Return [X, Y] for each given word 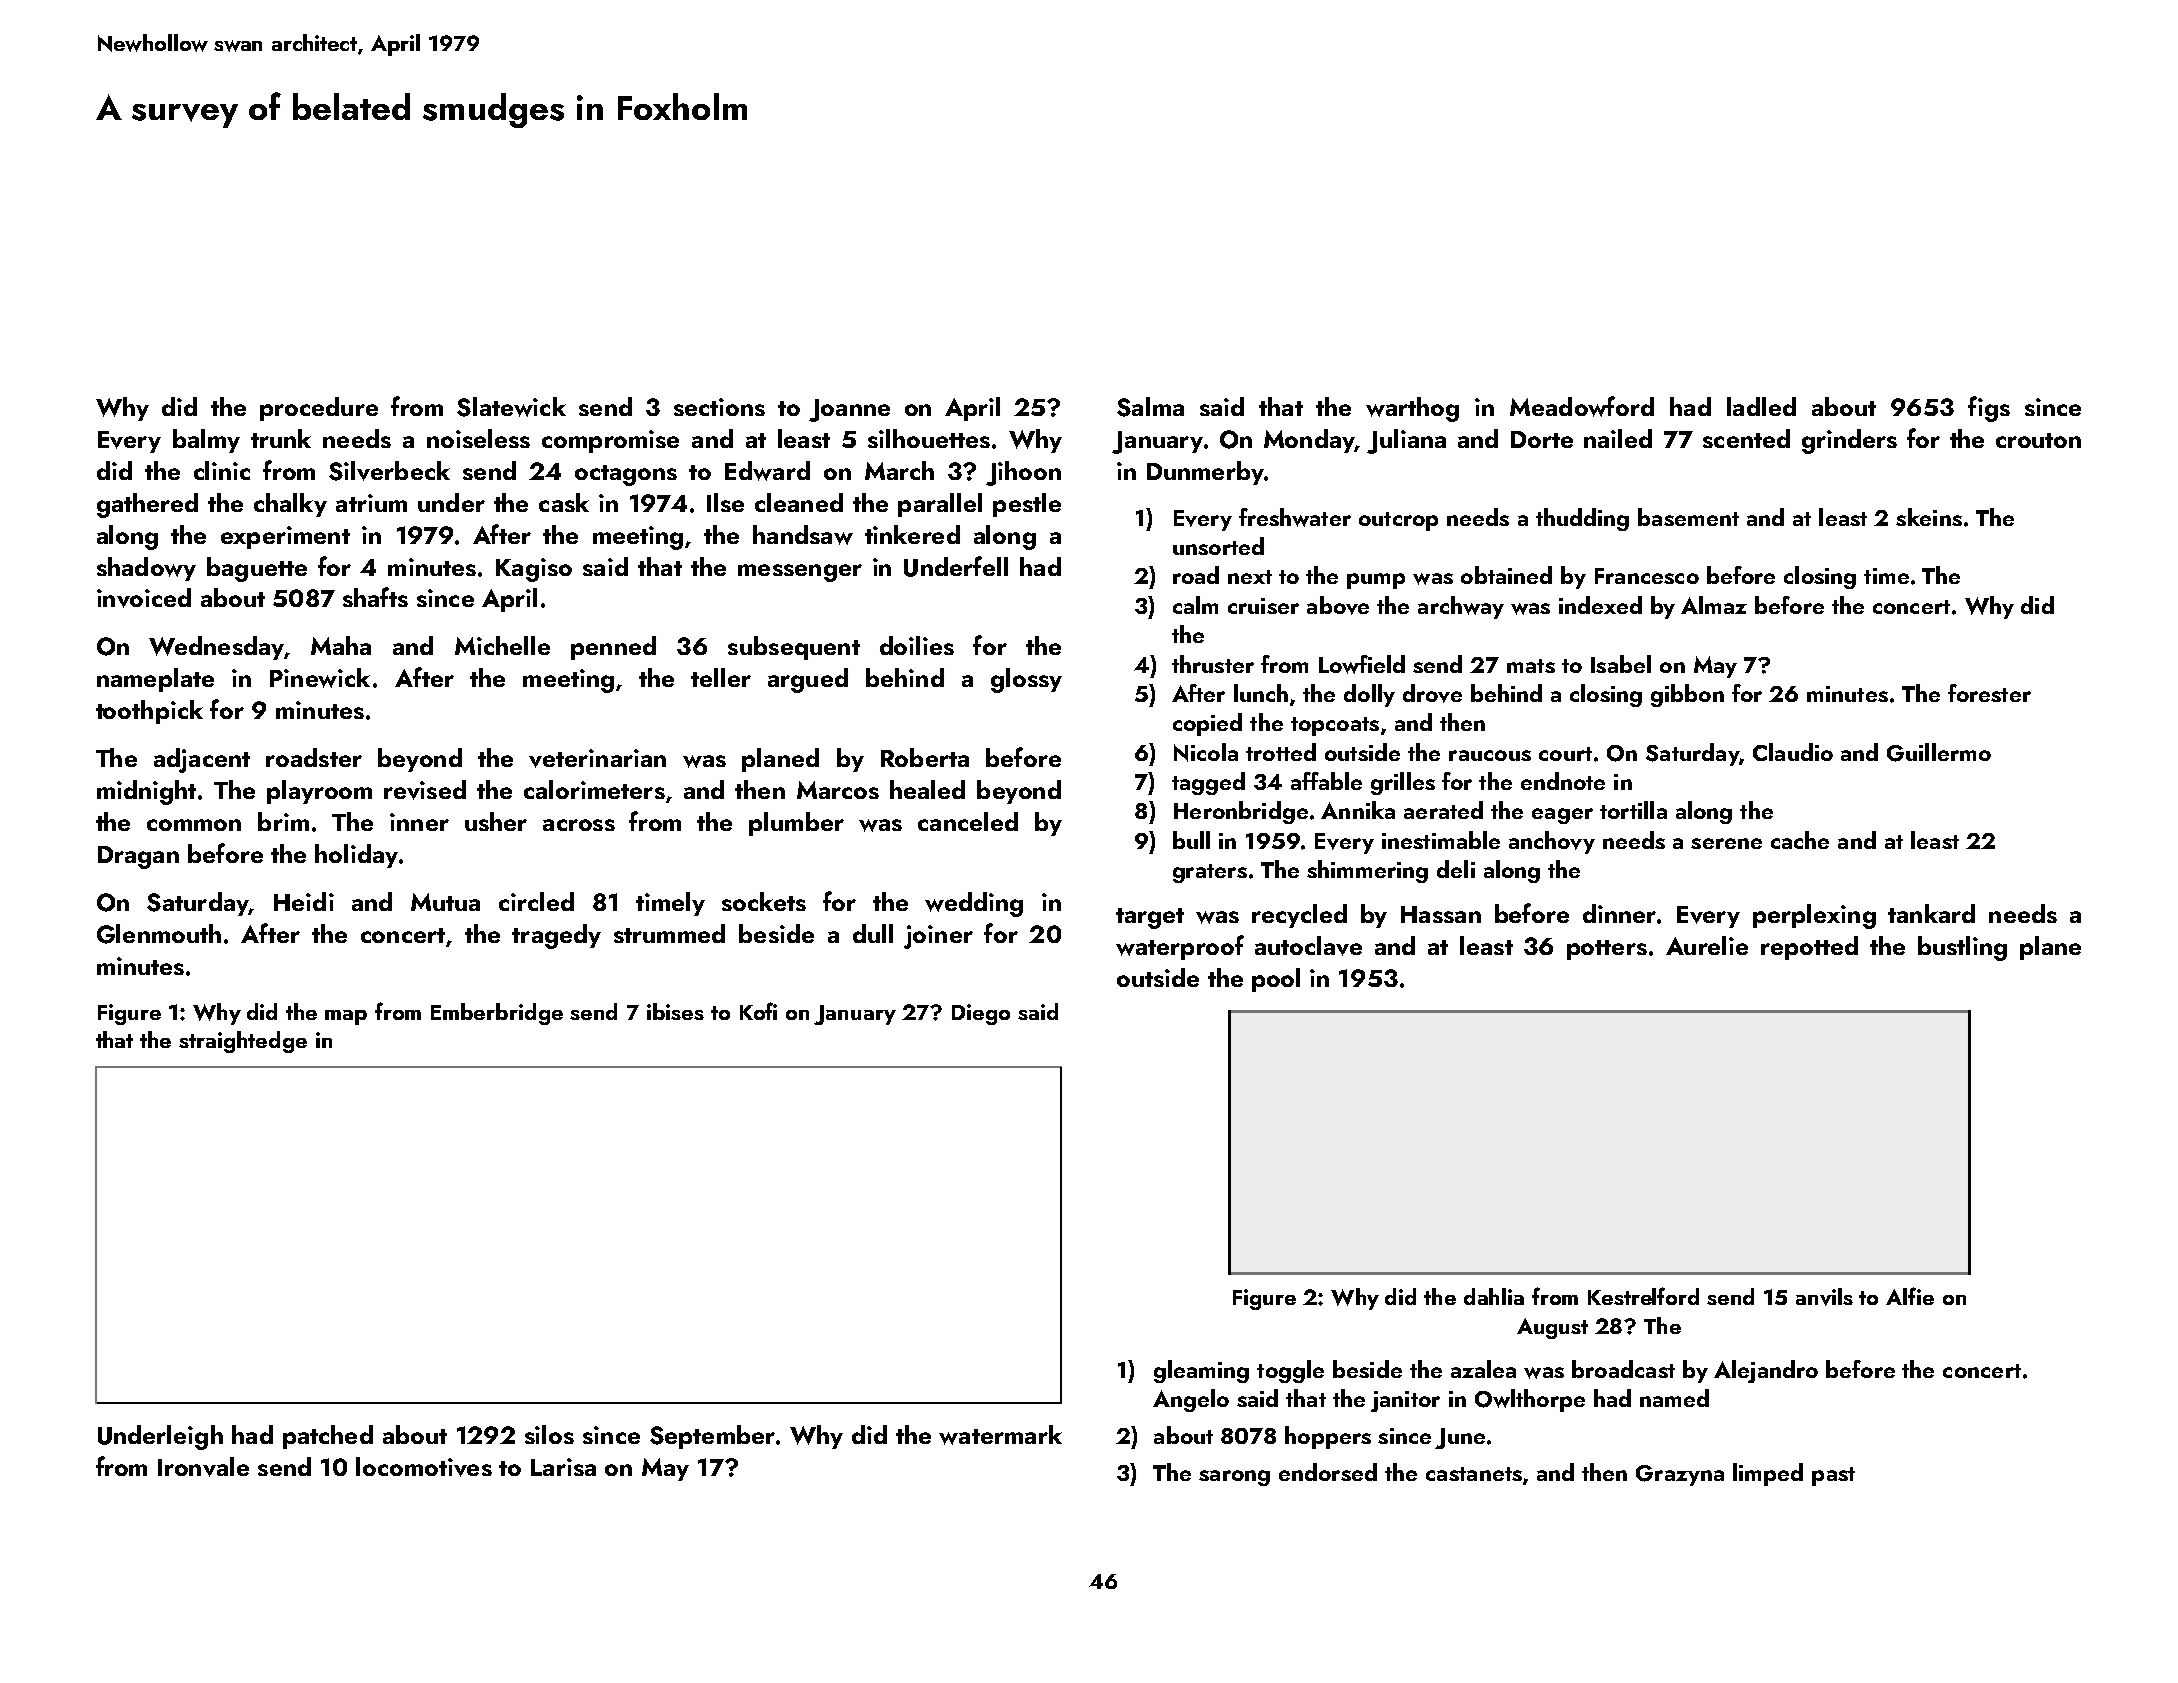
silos [549, 1434]
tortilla [1633, 810]
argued [808, 680]
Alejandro [1766, 1371]
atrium [371, 503]
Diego [981, 1014]
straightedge [243, 1042]
